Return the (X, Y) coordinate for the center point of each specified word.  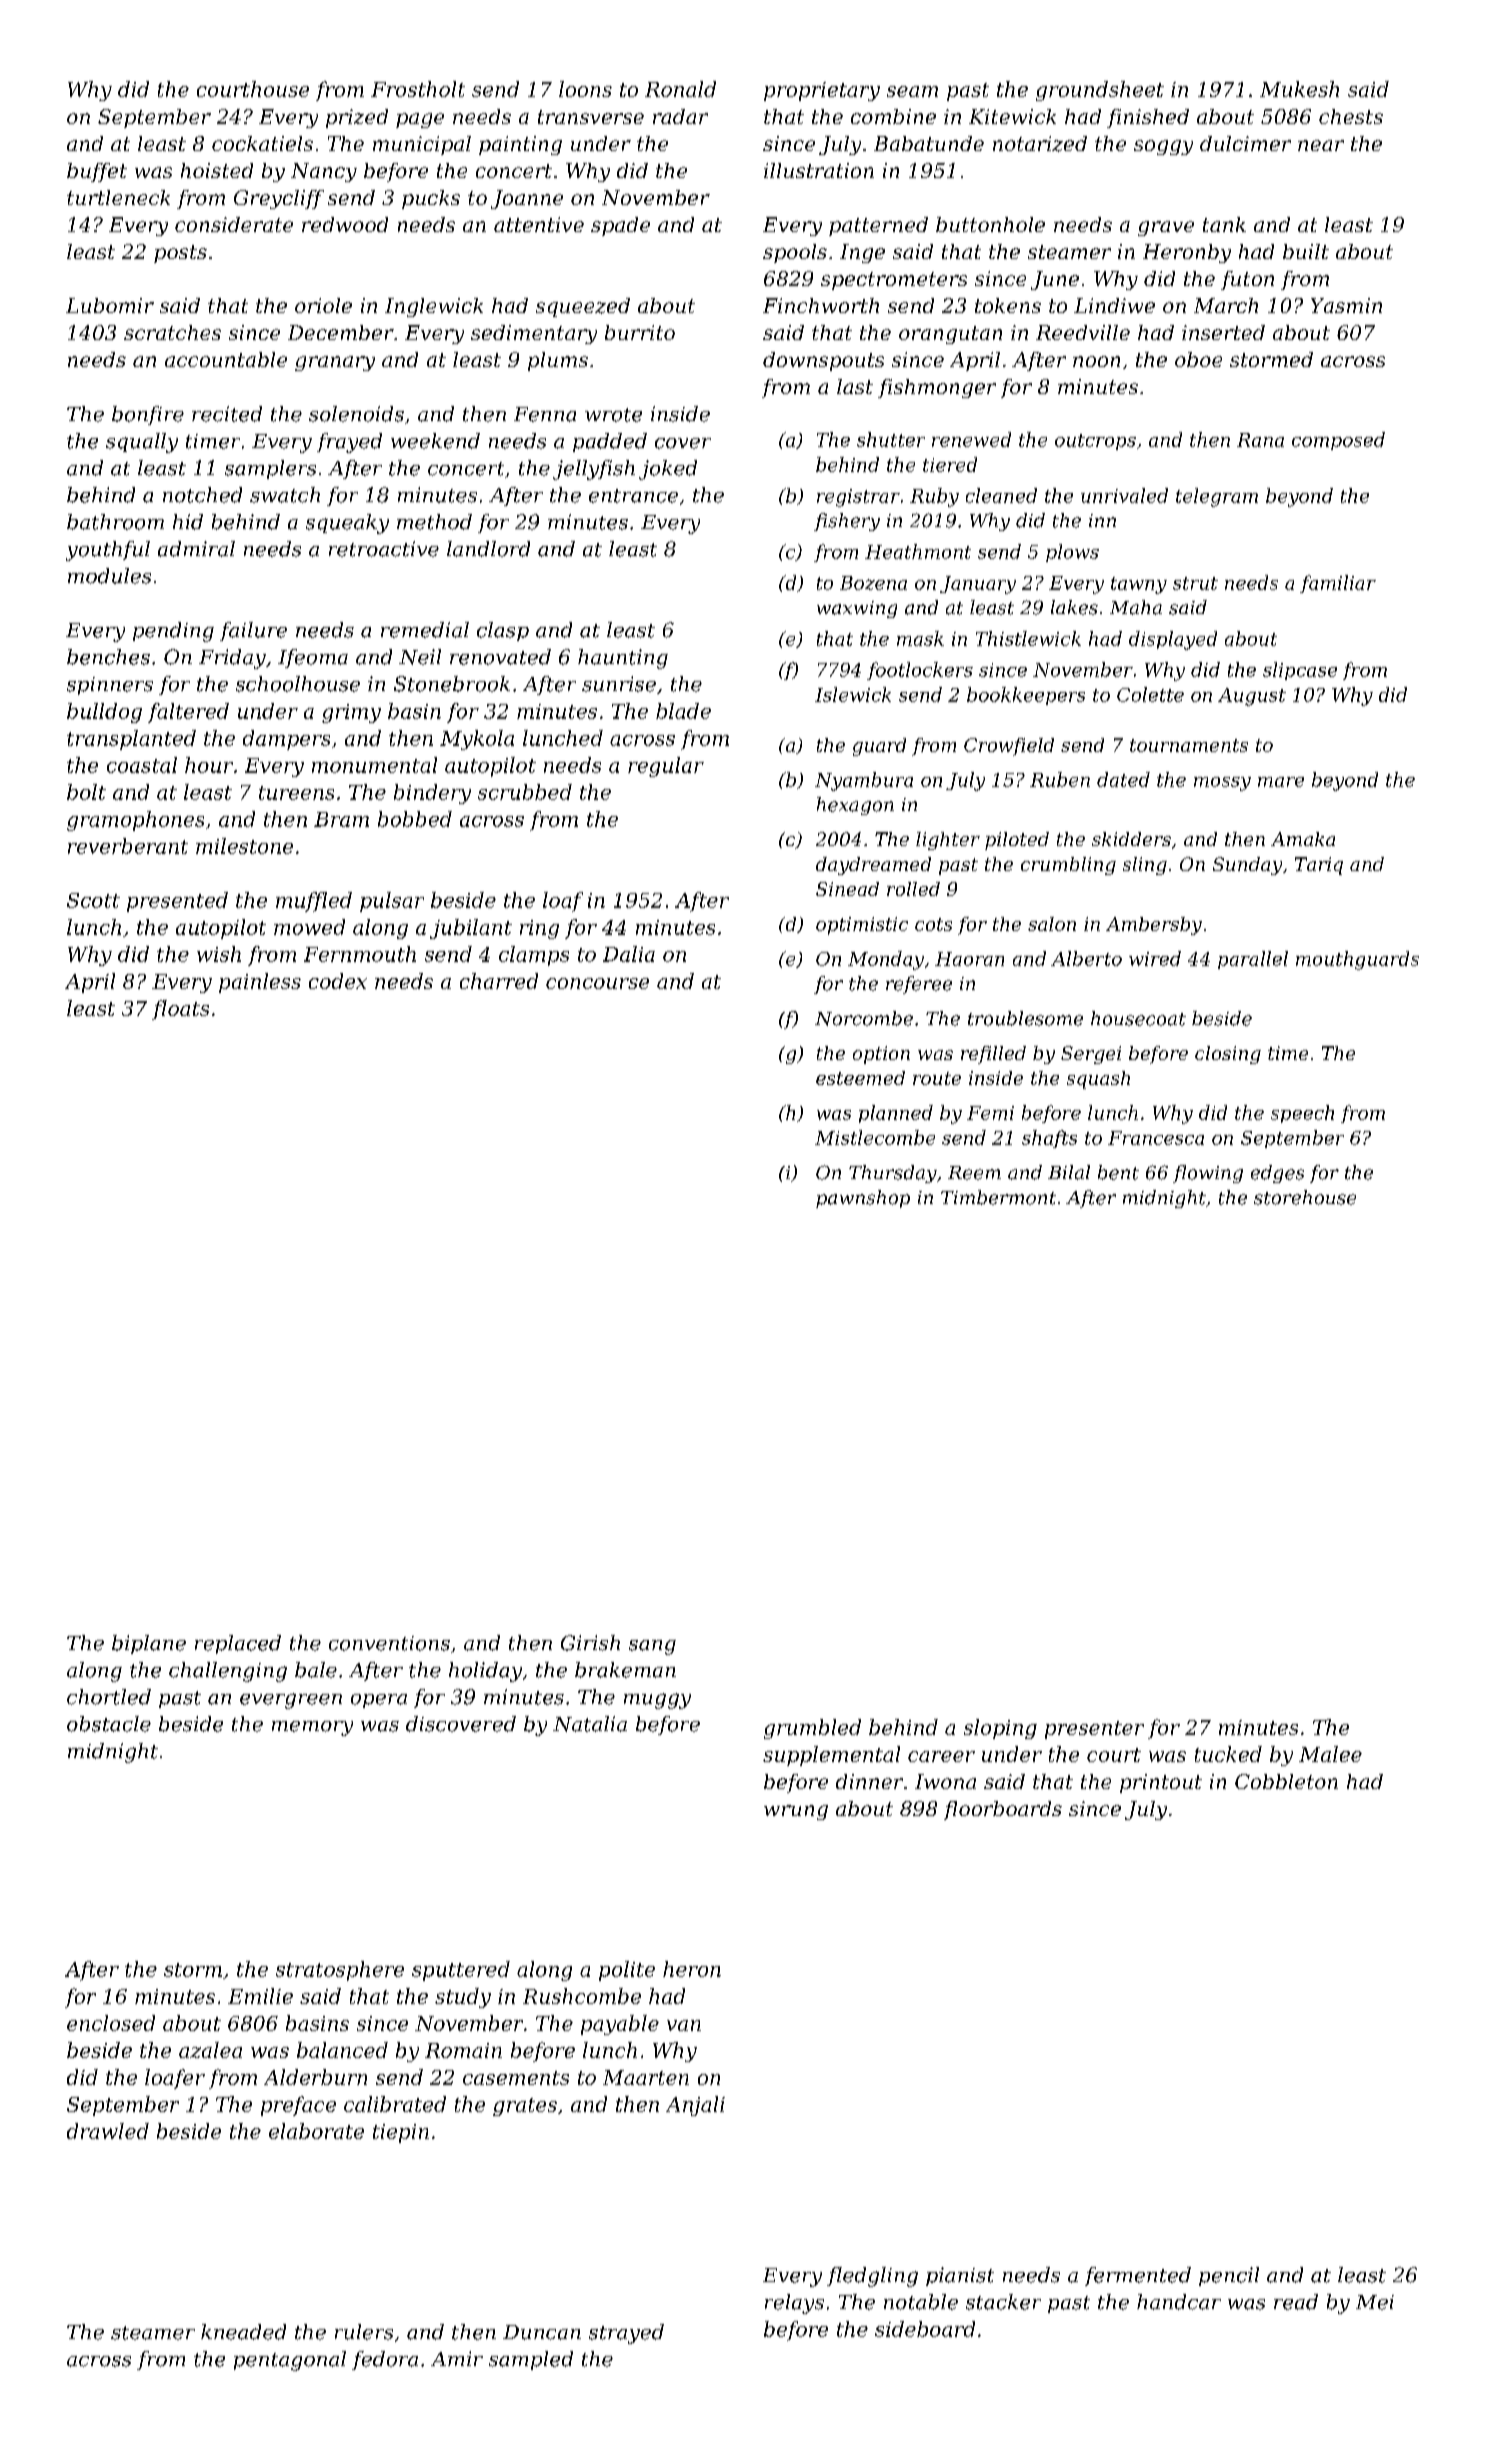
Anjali (695, 2106)
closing (1228, 1055)
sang (652, 1647)
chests (1351, 116)
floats (180, 1010)
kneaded (243, 2332)
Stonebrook (452, 684)
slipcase (1300, 671)
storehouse (1305, 1197)
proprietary (822, 91)
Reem (974, 1173)
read (1296, 2302)
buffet (97, 172)
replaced (238, 1644)
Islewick (853, 694)
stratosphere (340, 1971)
